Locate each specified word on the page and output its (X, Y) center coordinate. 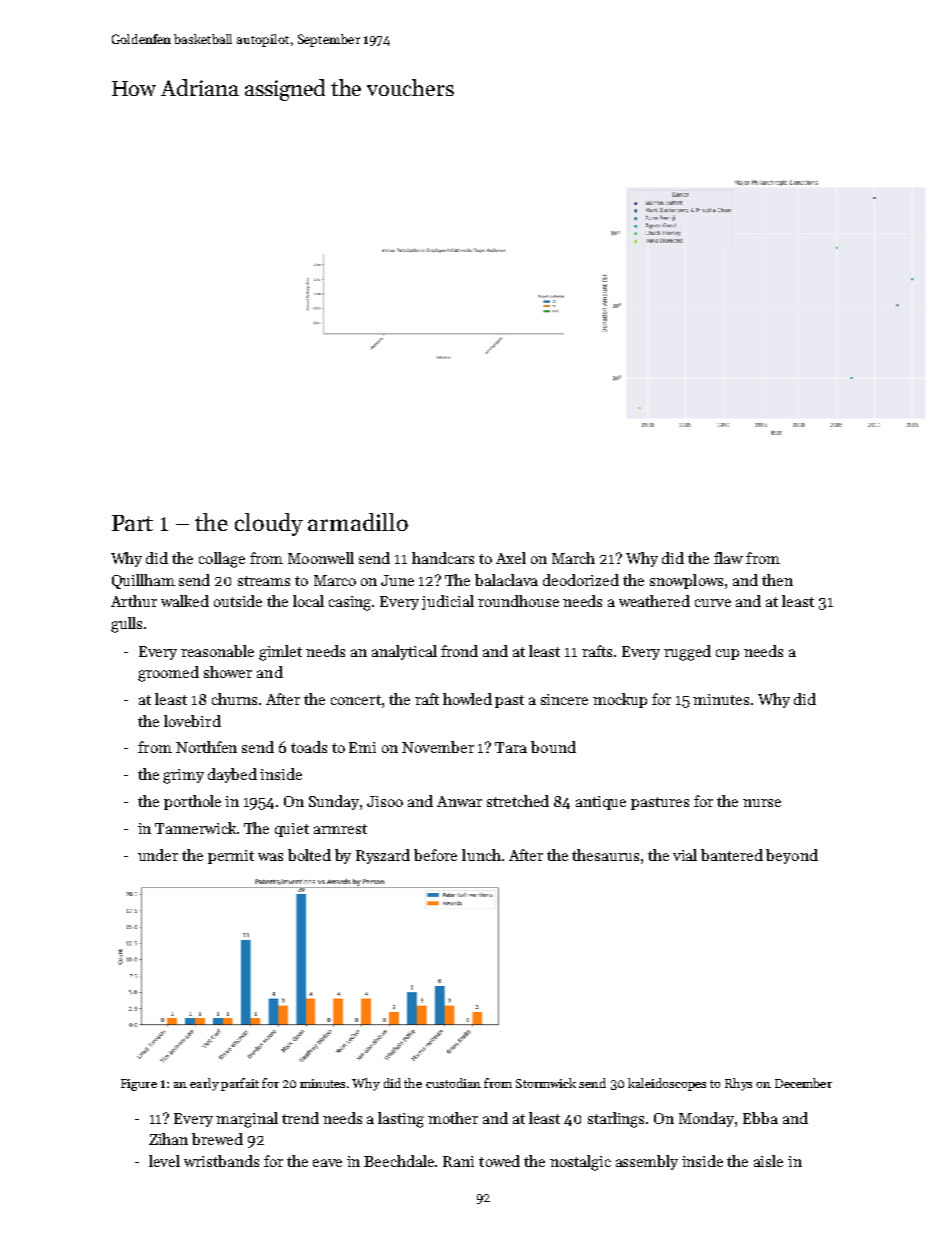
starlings (616, 1120)
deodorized (581, 580)
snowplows (686, 581)
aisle (768, 1161)
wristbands (221, 1161)
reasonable (217, 651)
